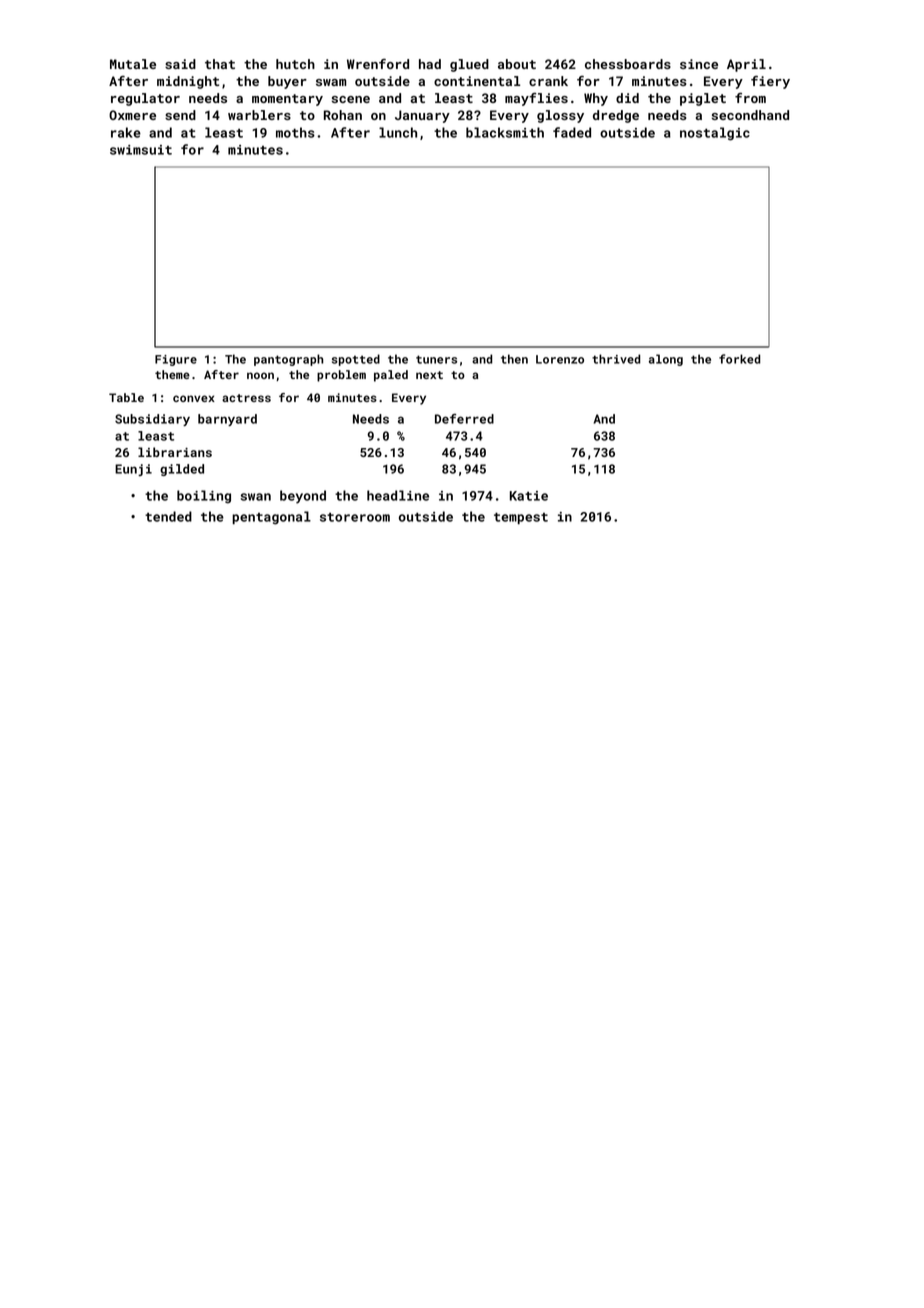 Image resolution: width=924 pixels, height=1308 pixels. I want to click on moths, so click(295, 132).
